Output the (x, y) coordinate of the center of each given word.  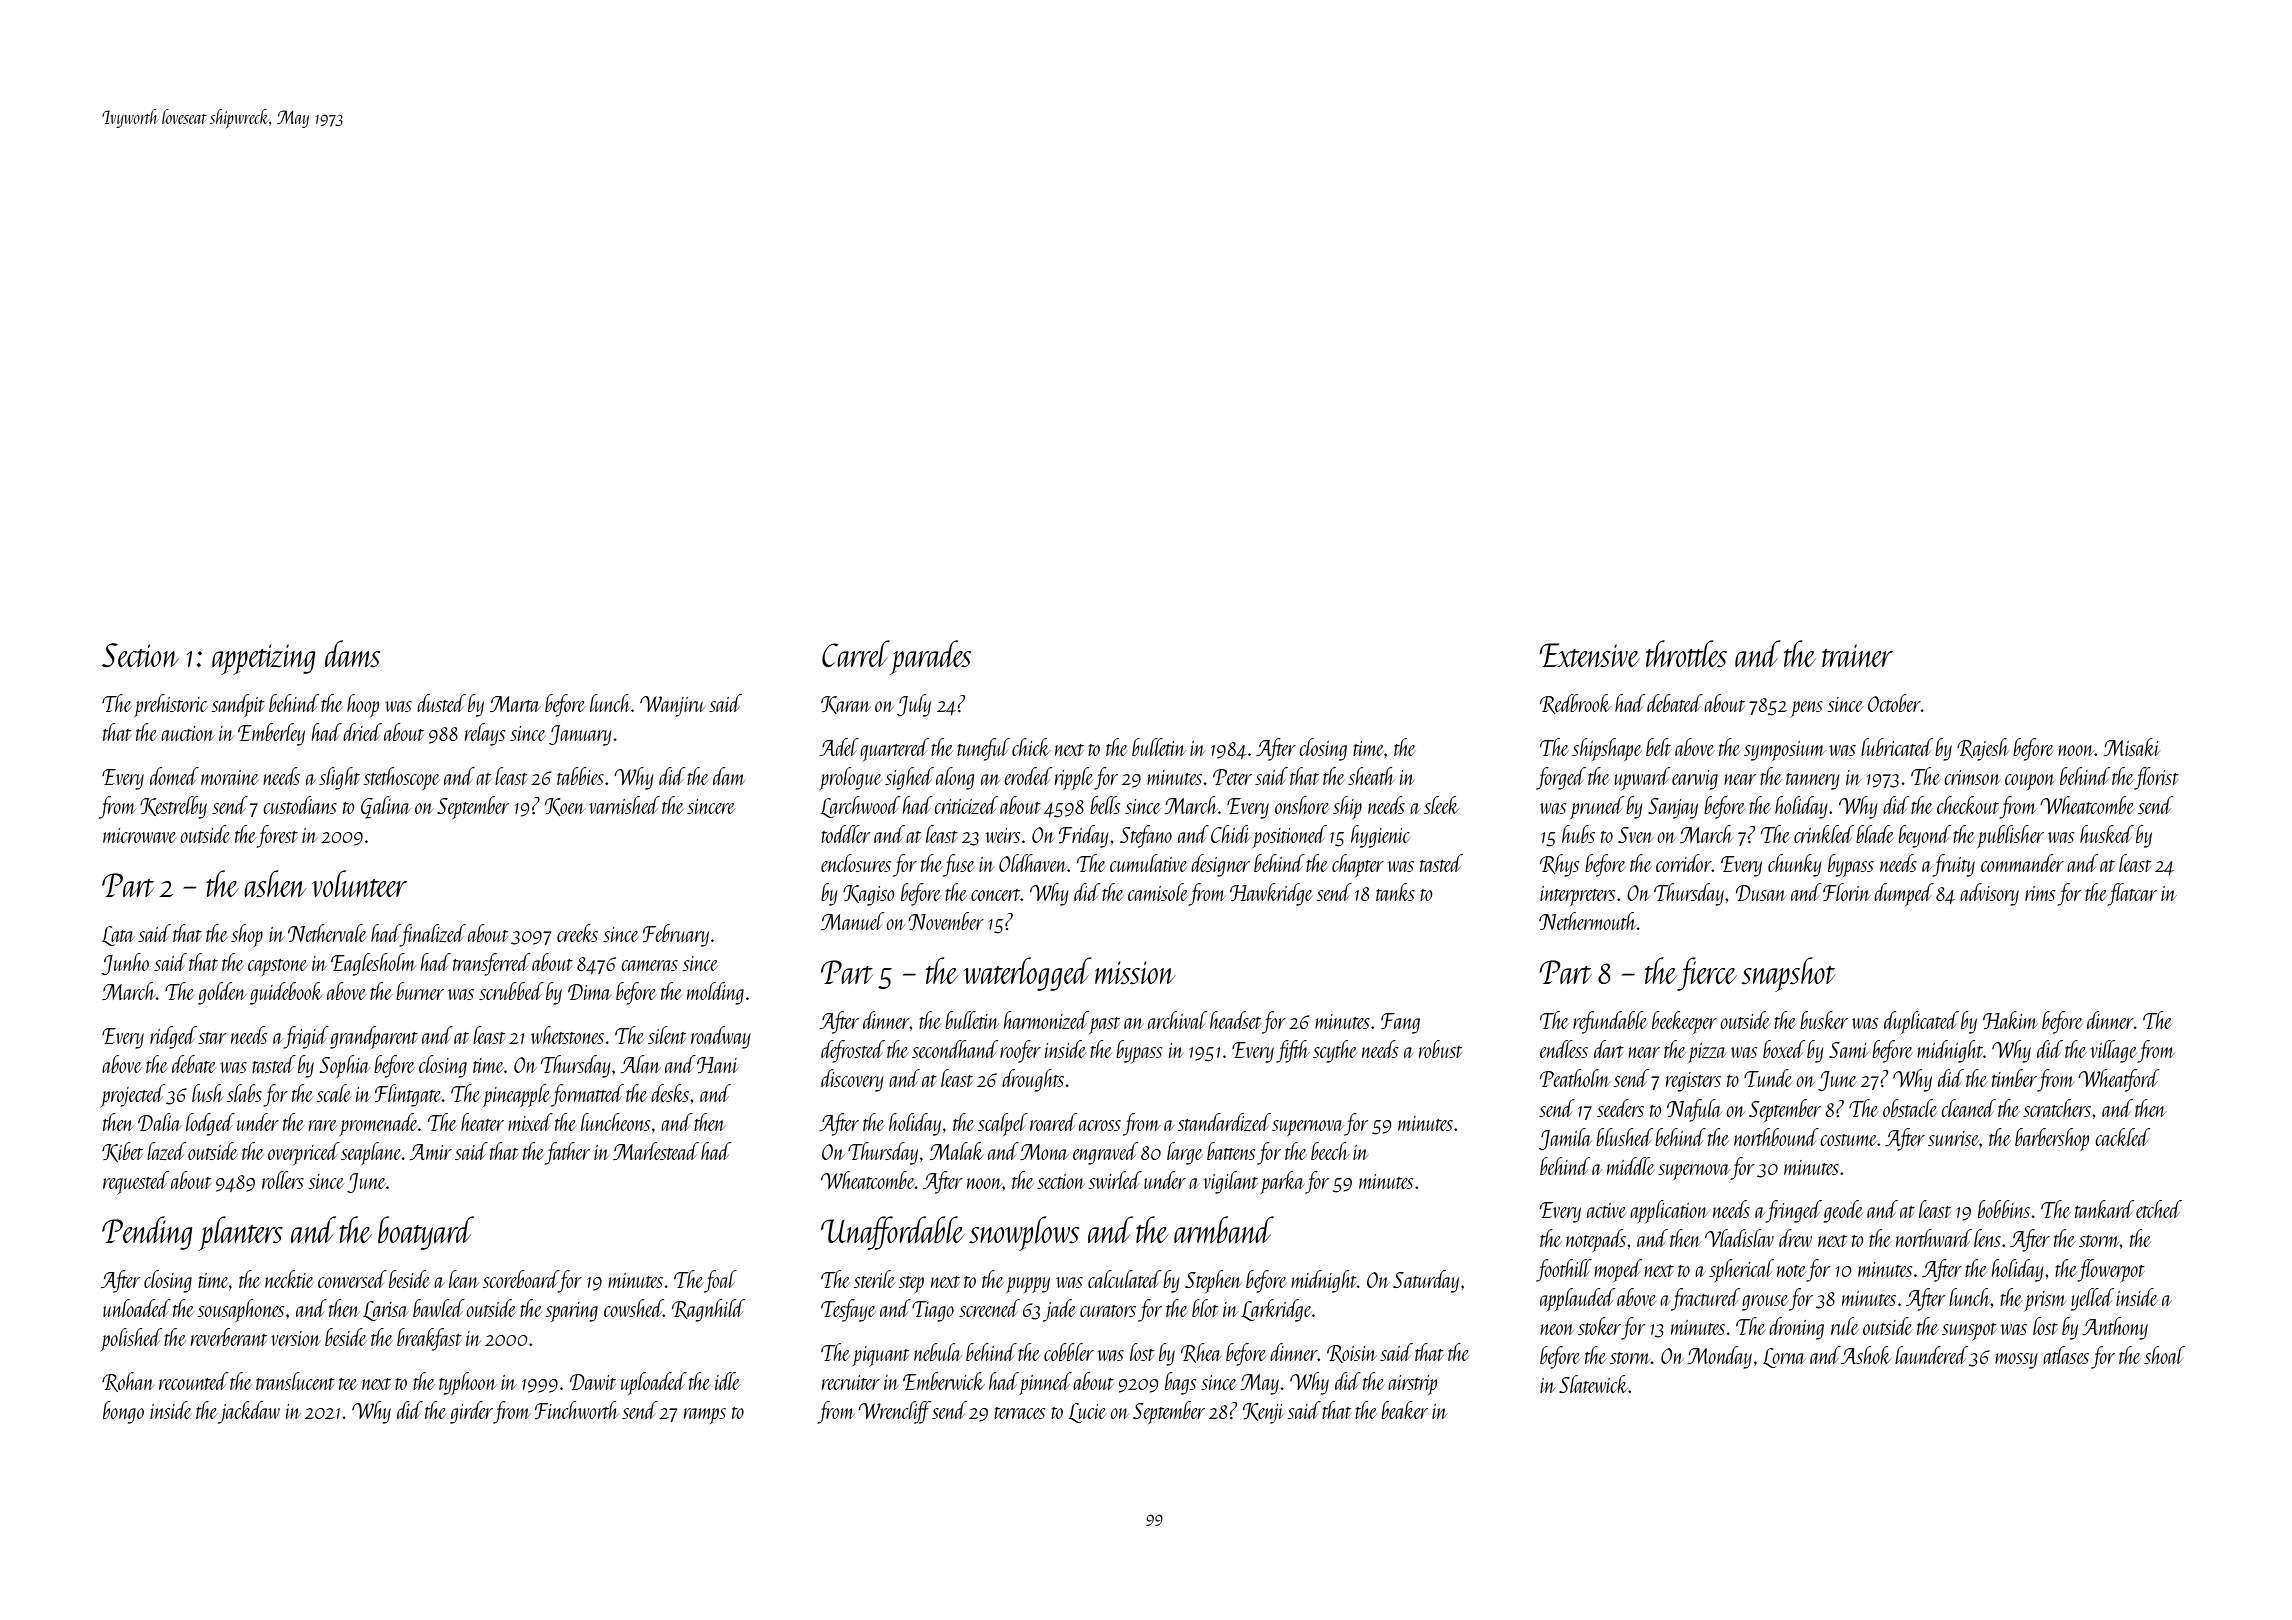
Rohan (128, 1382)
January (580, 735)
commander (2022, 863)
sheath (1371, 776)
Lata (118, 936)
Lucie (1087, 1413)
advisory (1989, 894)
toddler (845, 834)
